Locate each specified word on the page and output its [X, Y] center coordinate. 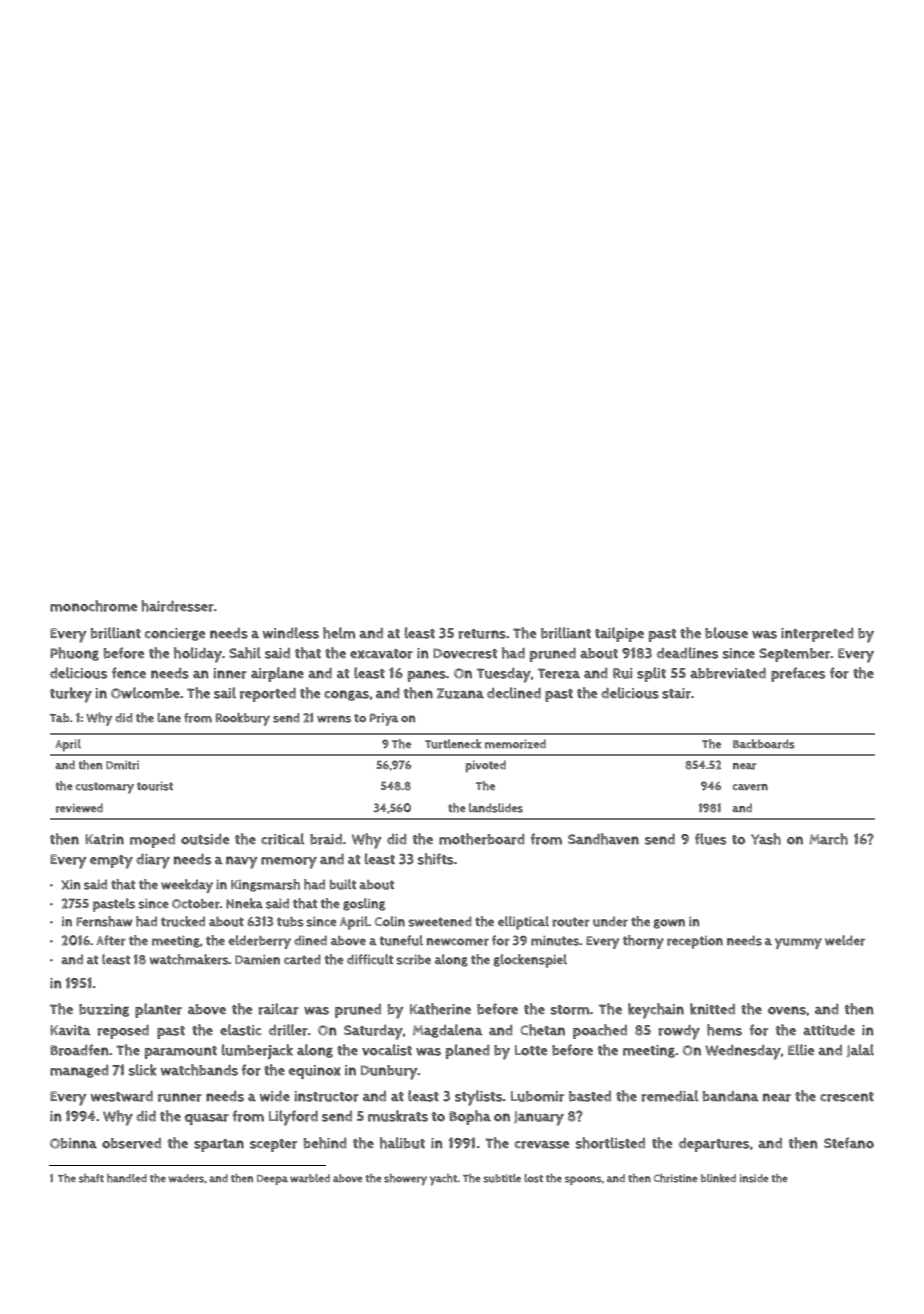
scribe [413, 959]
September [795, 655]
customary [105, 788]
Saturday [373, 1032]
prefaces [798, 674]
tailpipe [619, 634]
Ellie [801, 1050]
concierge [175, 634]
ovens [787, 1010]
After [111, 940]
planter [158, 1010]
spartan [219, 1145]
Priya [384, 719]
